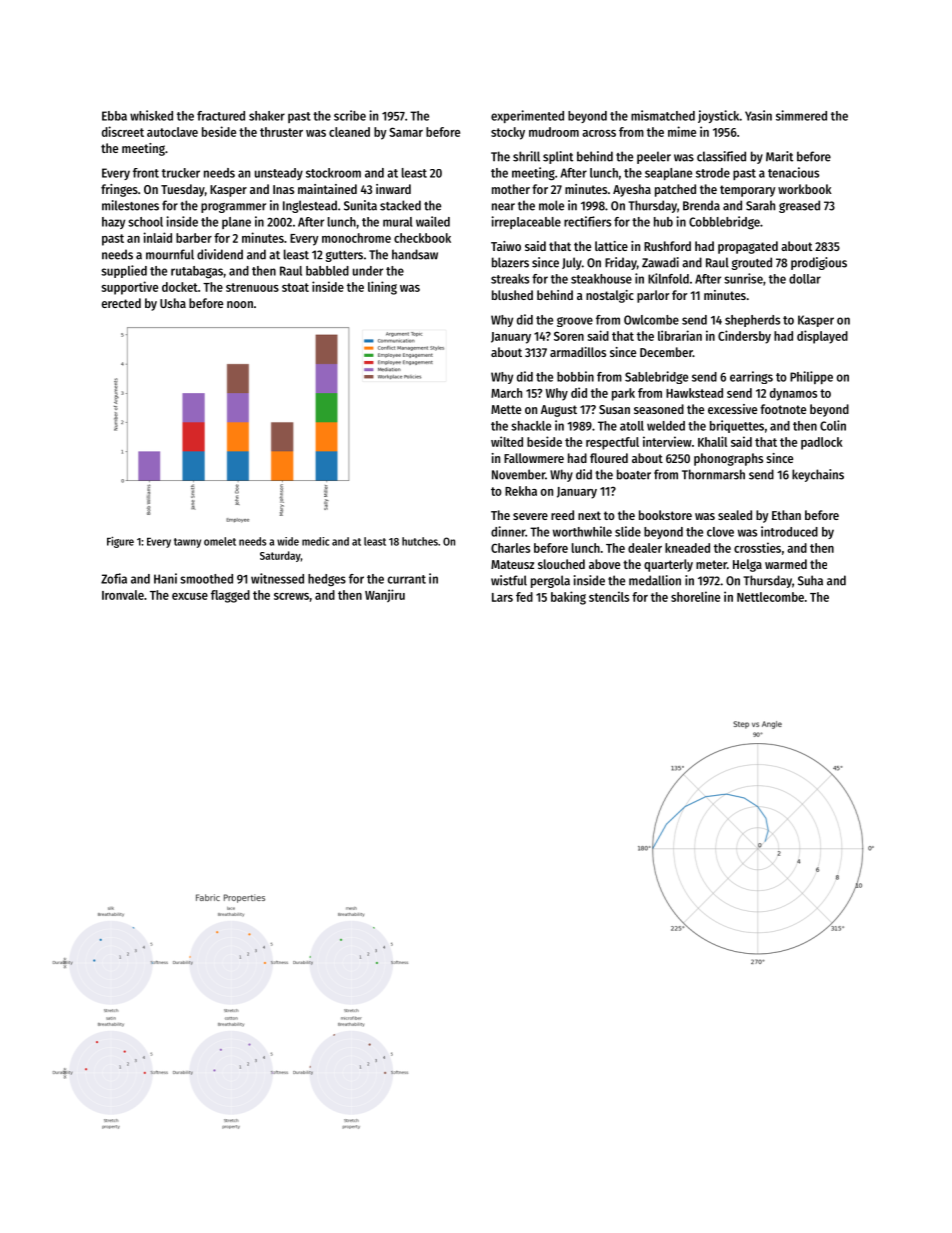 The image size is (952, 1233). Describe the element at coordinates (667, 441) in the page. I see `interview` at that location.
